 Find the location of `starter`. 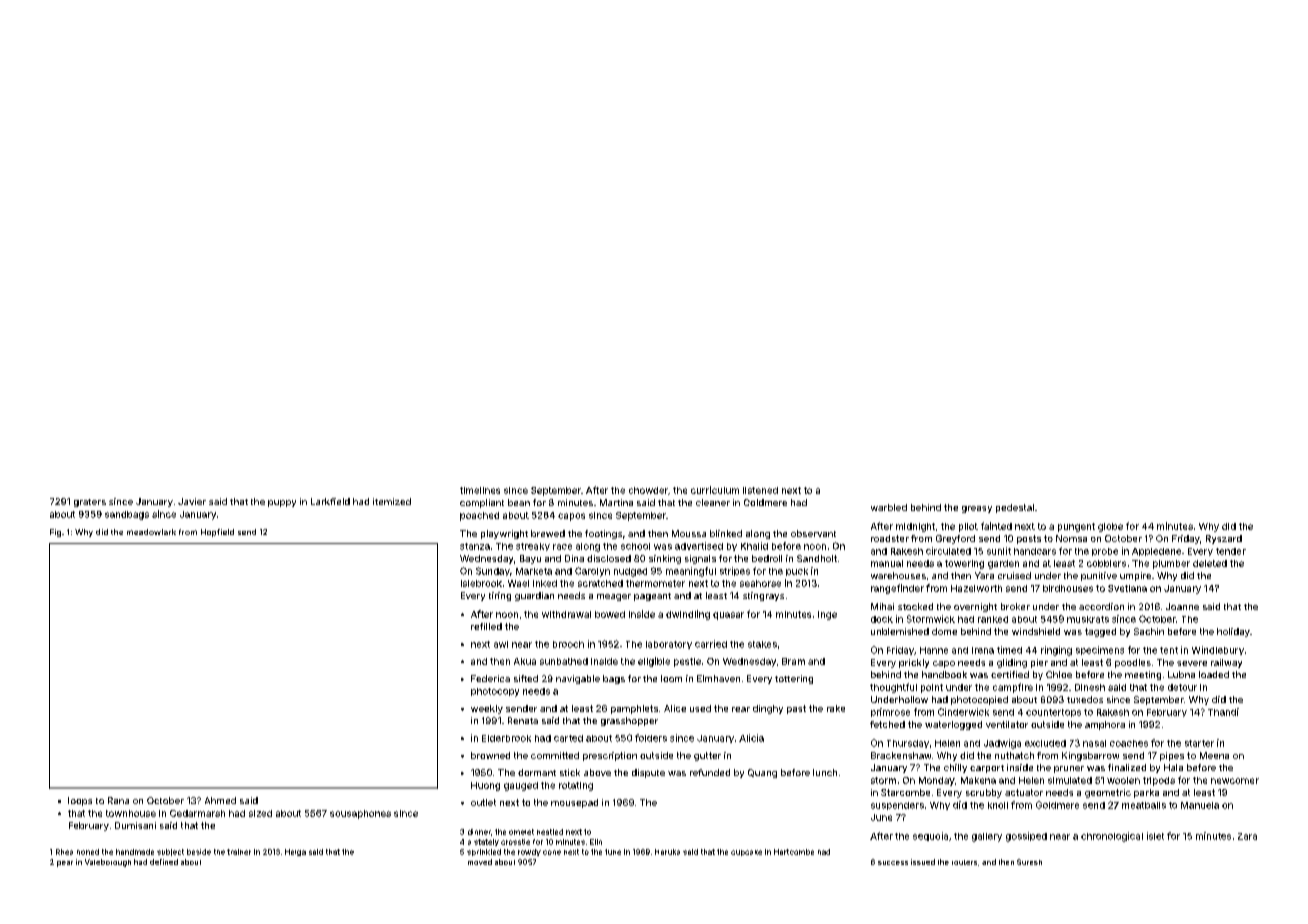

starter is located at coordinates (1199, 743).
